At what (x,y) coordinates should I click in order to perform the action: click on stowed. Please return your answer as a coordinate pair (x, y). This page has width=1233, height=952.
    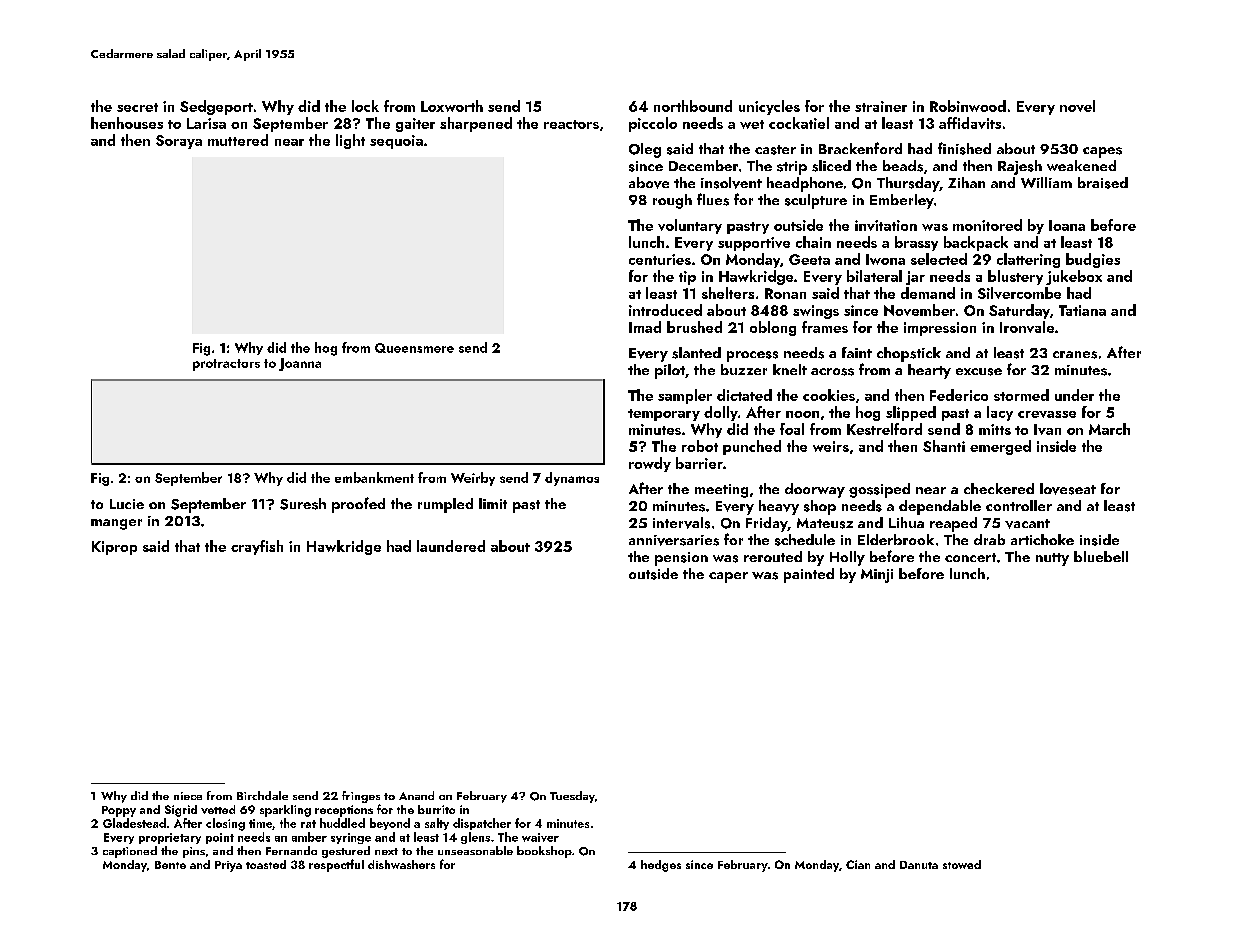
    Looking at the image, I should click on (962, 864).
